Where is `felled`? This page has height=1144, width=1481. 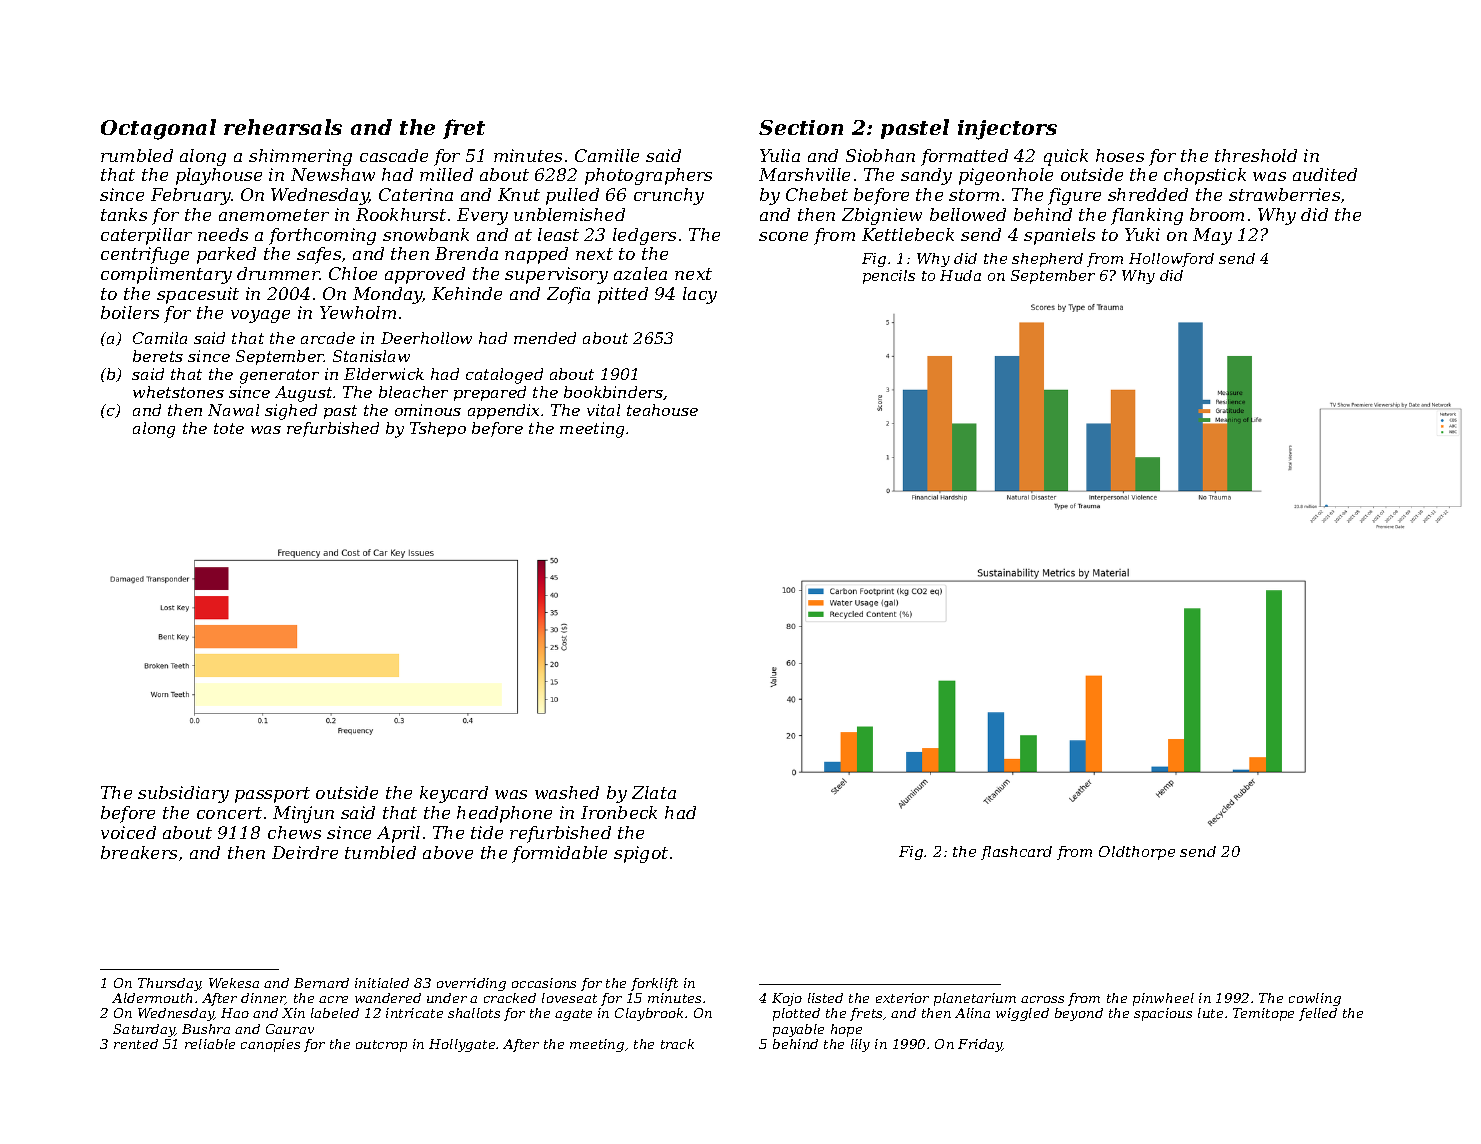 felled is located at coordinates (1318, 1014).
